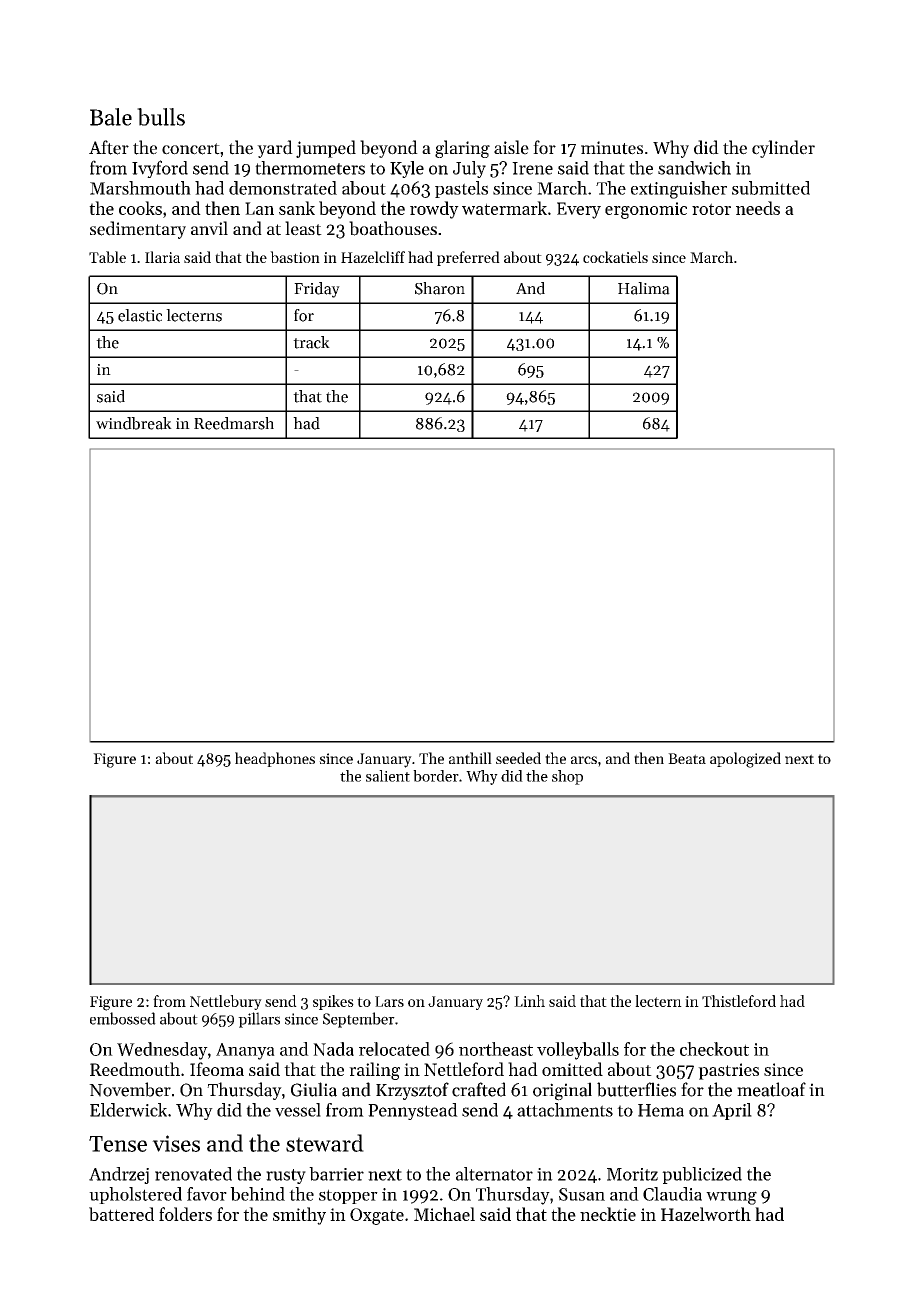  Describe the element at coordinates (310, 168) in the screenshot. I see `thermometers` at that location.
